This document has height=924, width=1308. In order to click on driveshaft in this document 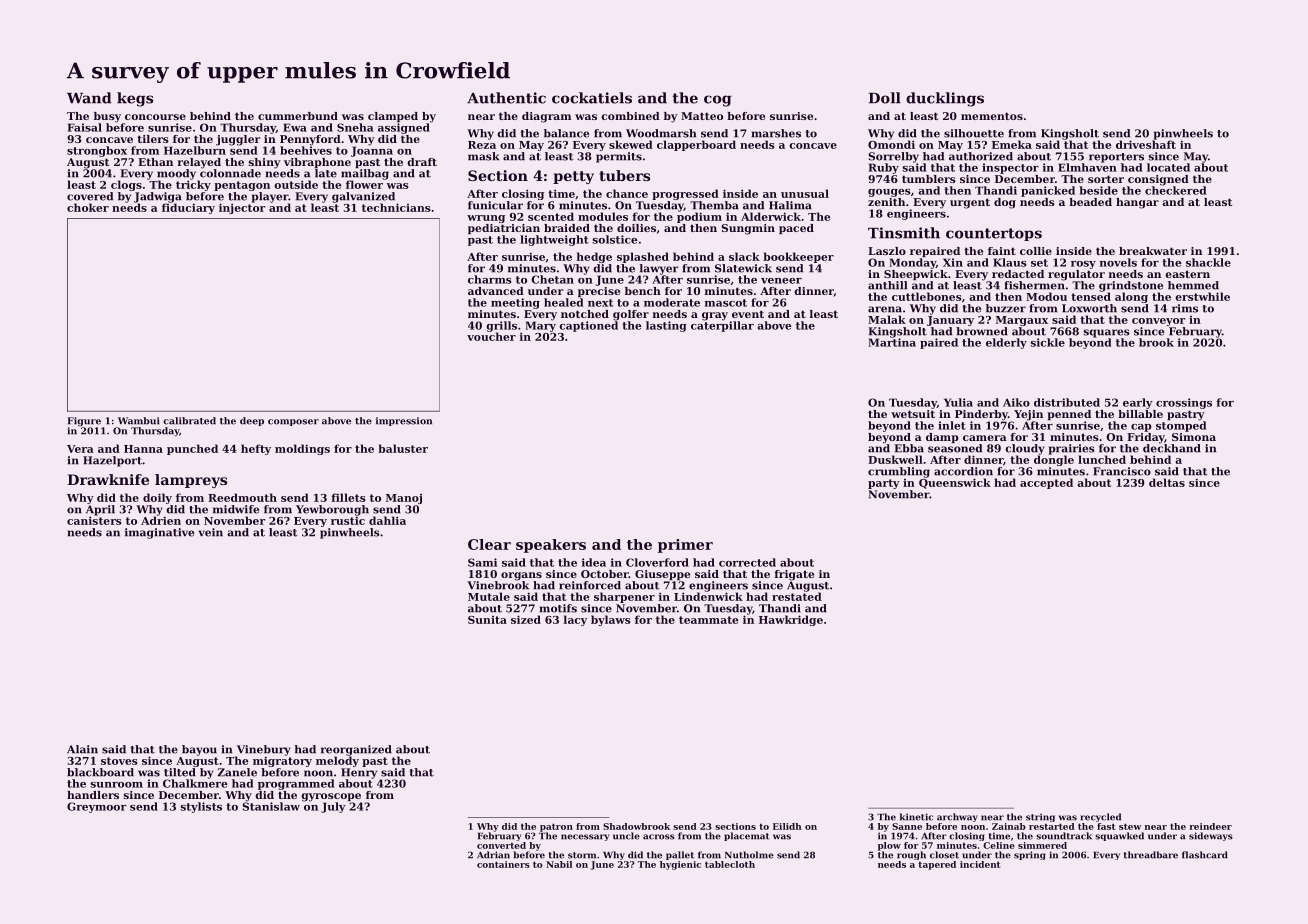, I will do `click(1146, 144)`.
